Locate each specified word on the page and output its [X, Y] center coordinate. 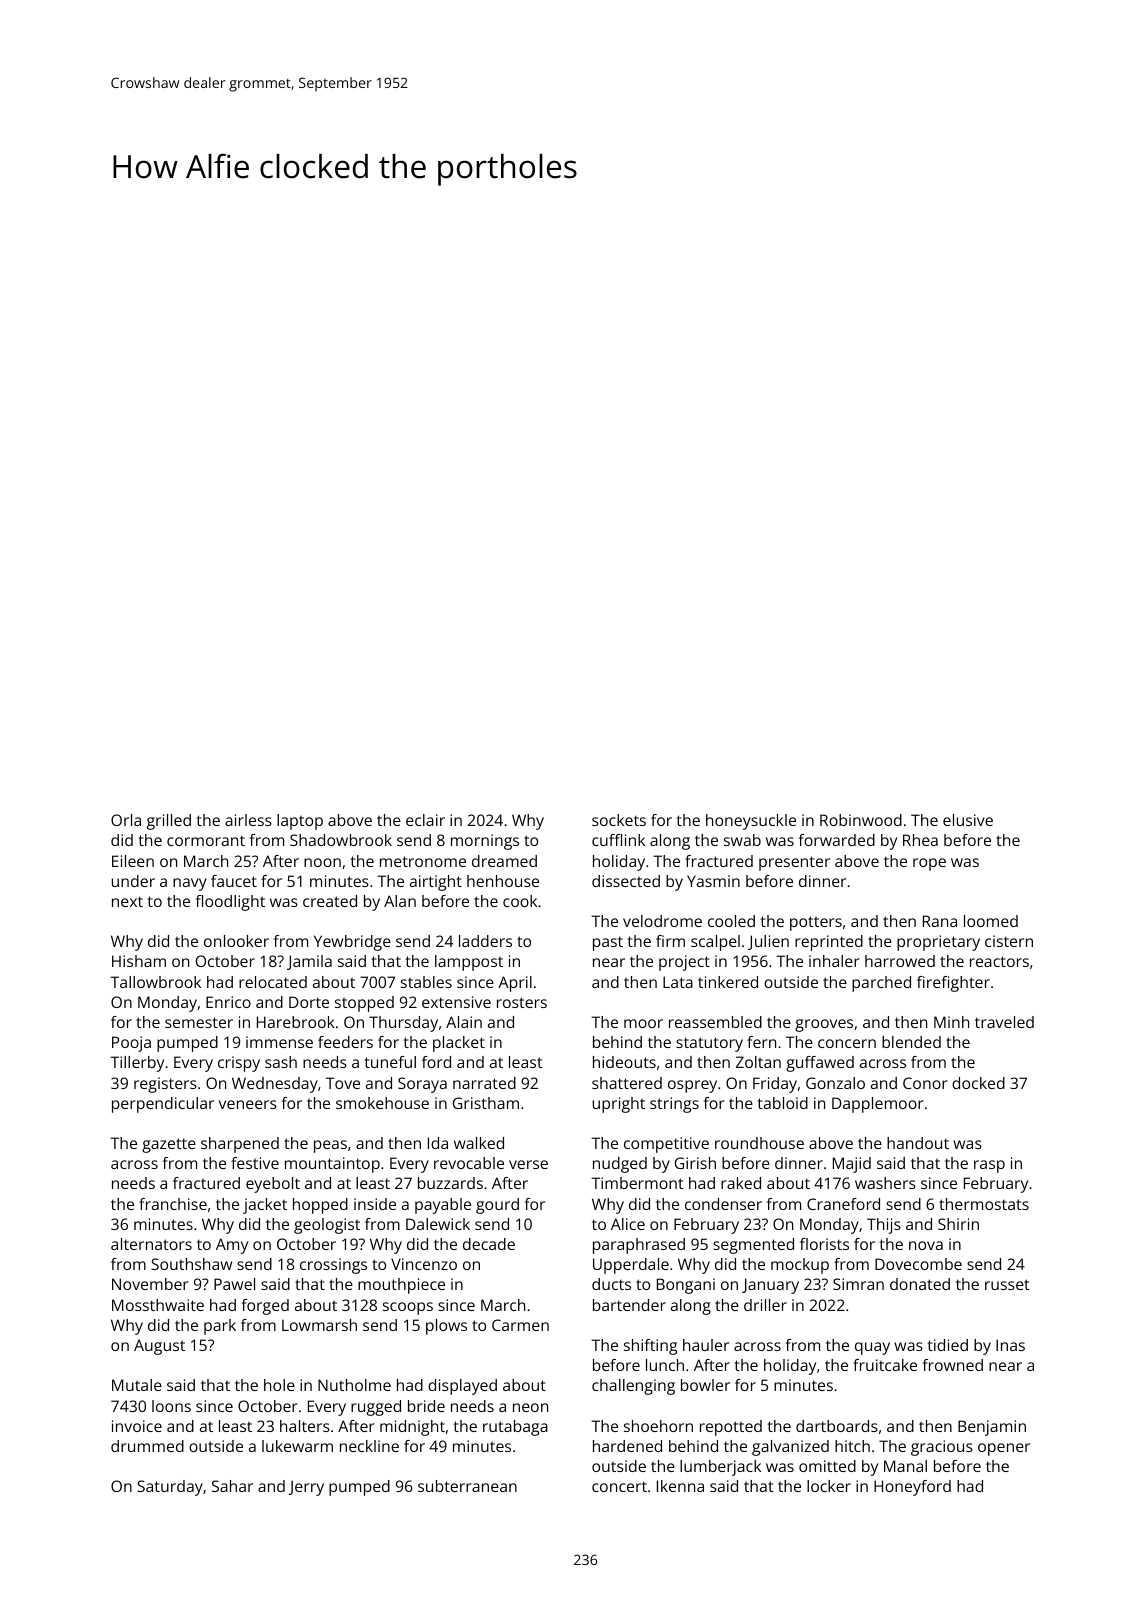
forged [265, 1307]
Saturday [170, 1488]
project [684, 963]
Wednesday [275, 1085]
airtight [436, 883]
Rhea [920, 840]
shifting [650, 1347]
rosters [522, 1002]
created [330, 901]
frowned [952, 1365]
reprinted [829, 943]
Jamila [309, 962]
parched [881, 984]
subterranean [467, 1486]
